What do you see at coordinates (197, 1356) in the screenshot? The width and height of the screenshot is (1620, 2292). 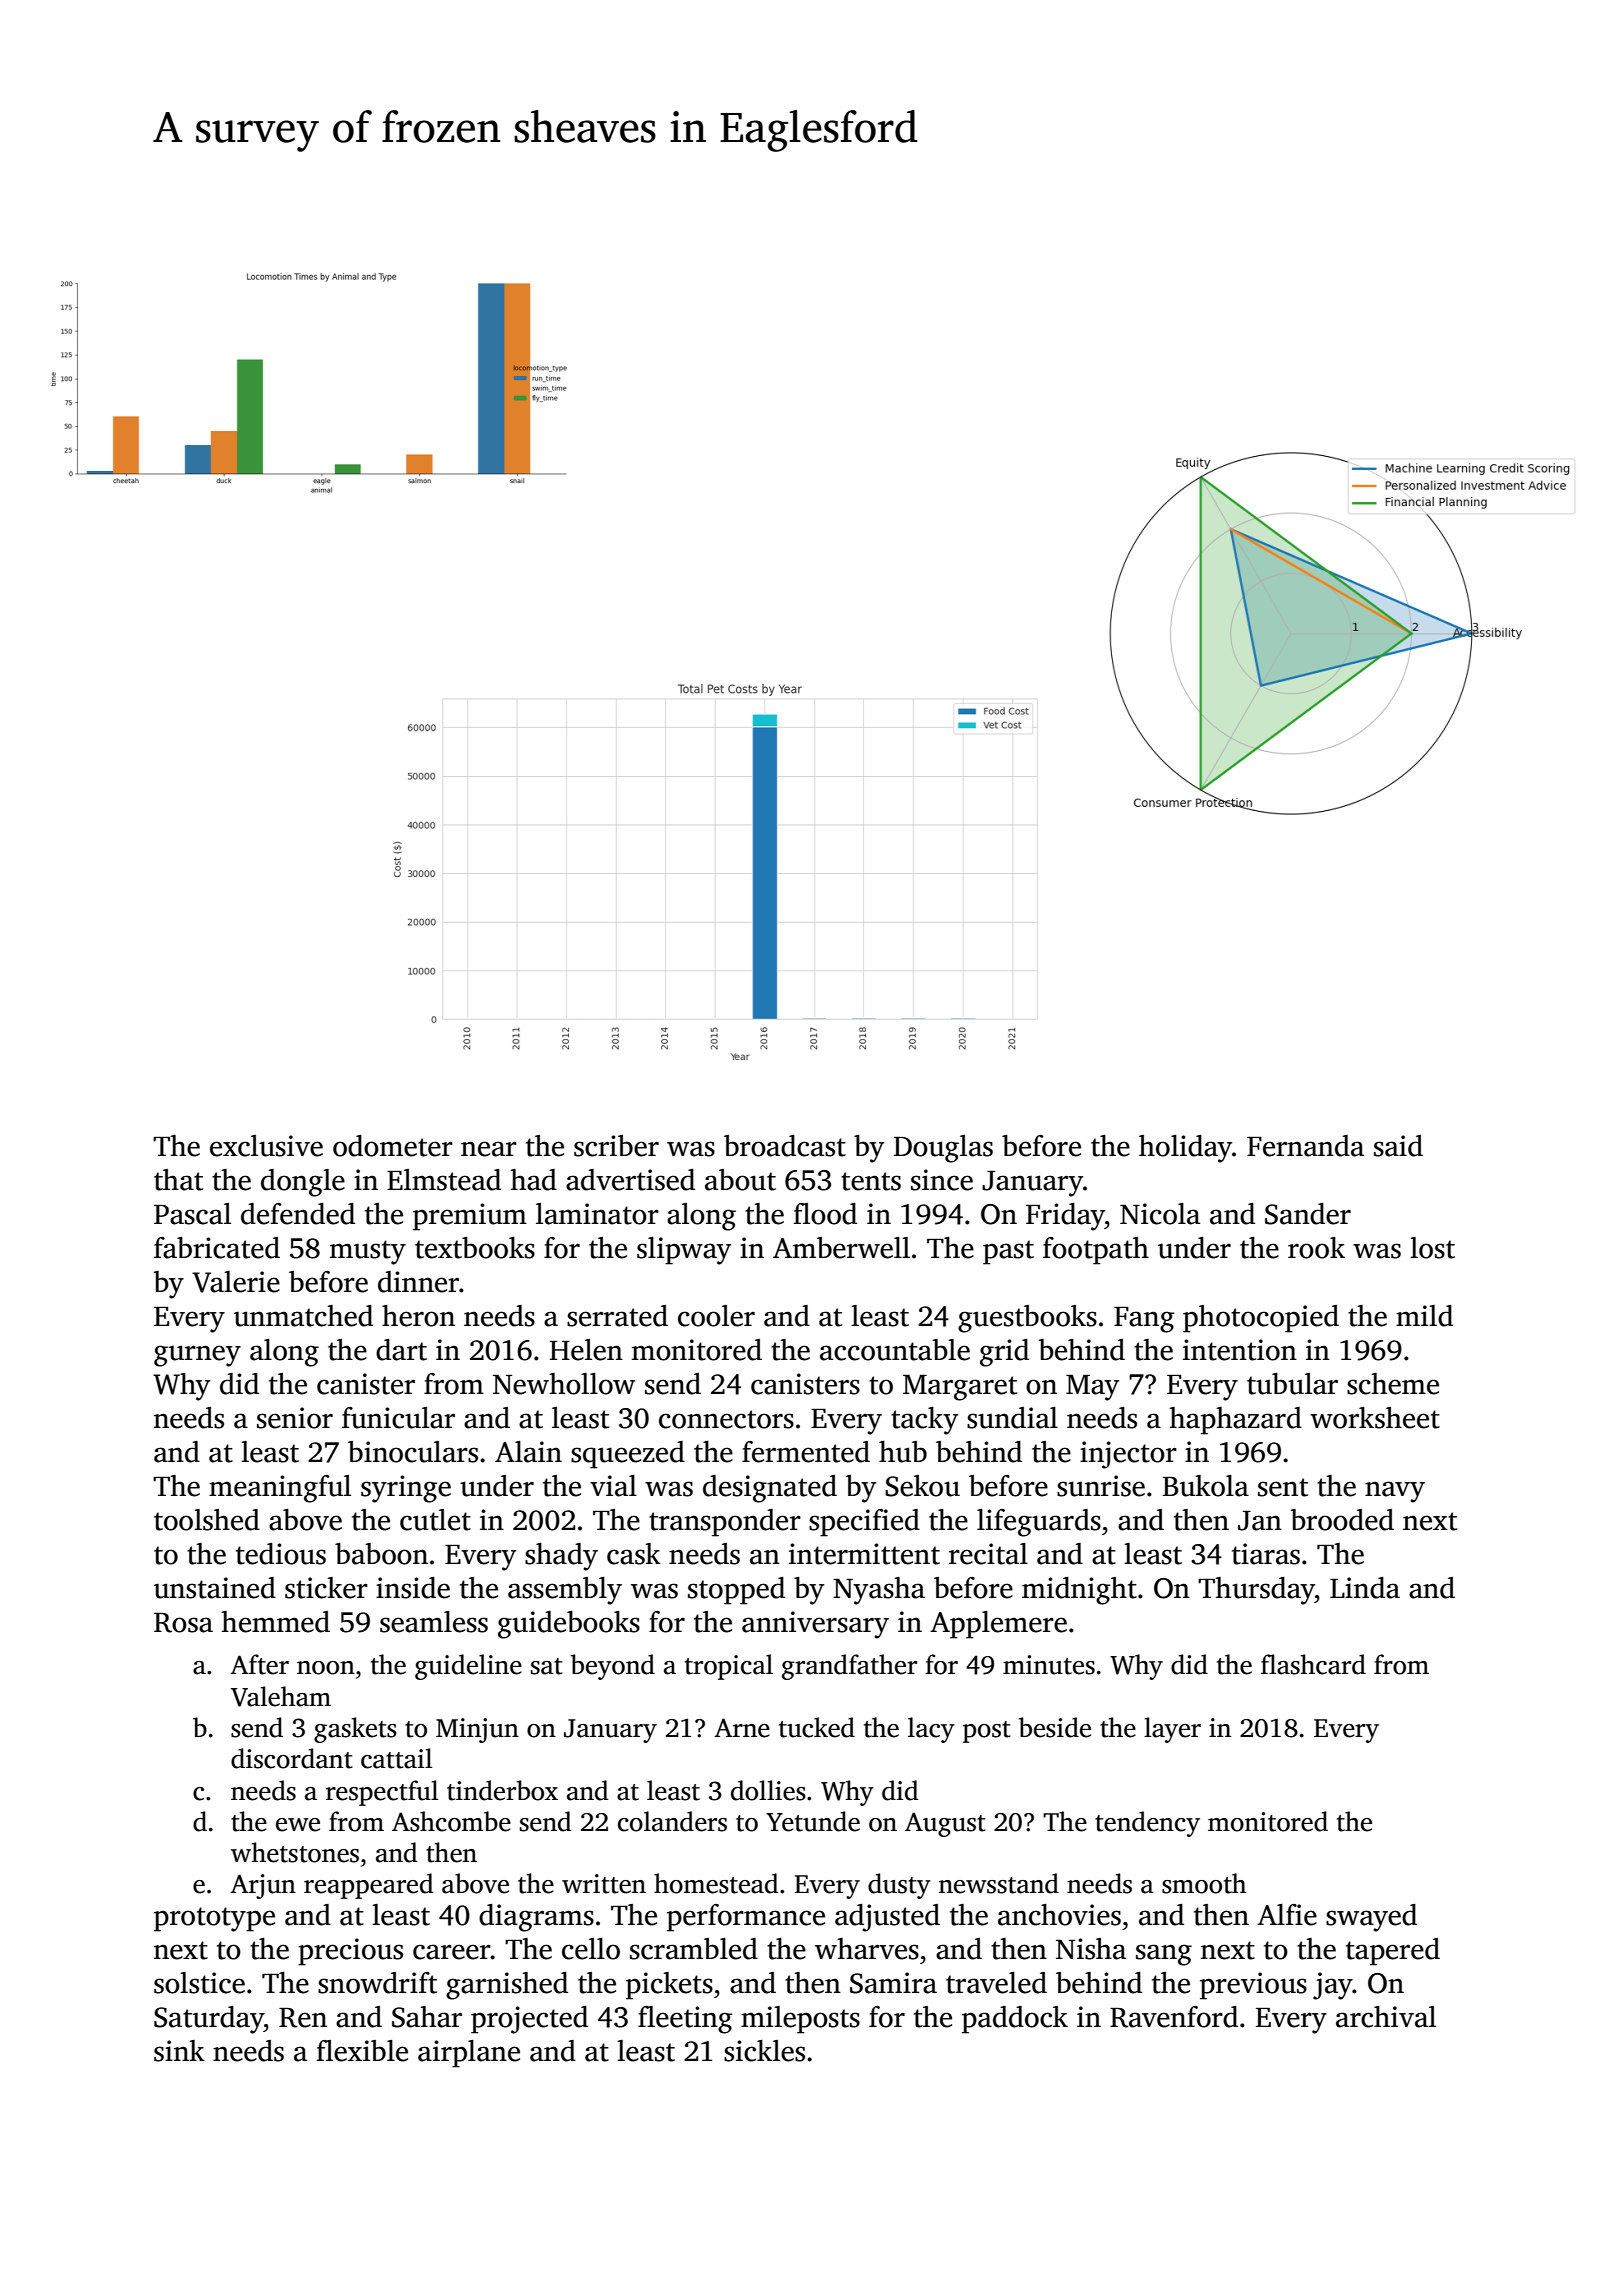 I see `gurney` at bounding box center [197, 1356].
